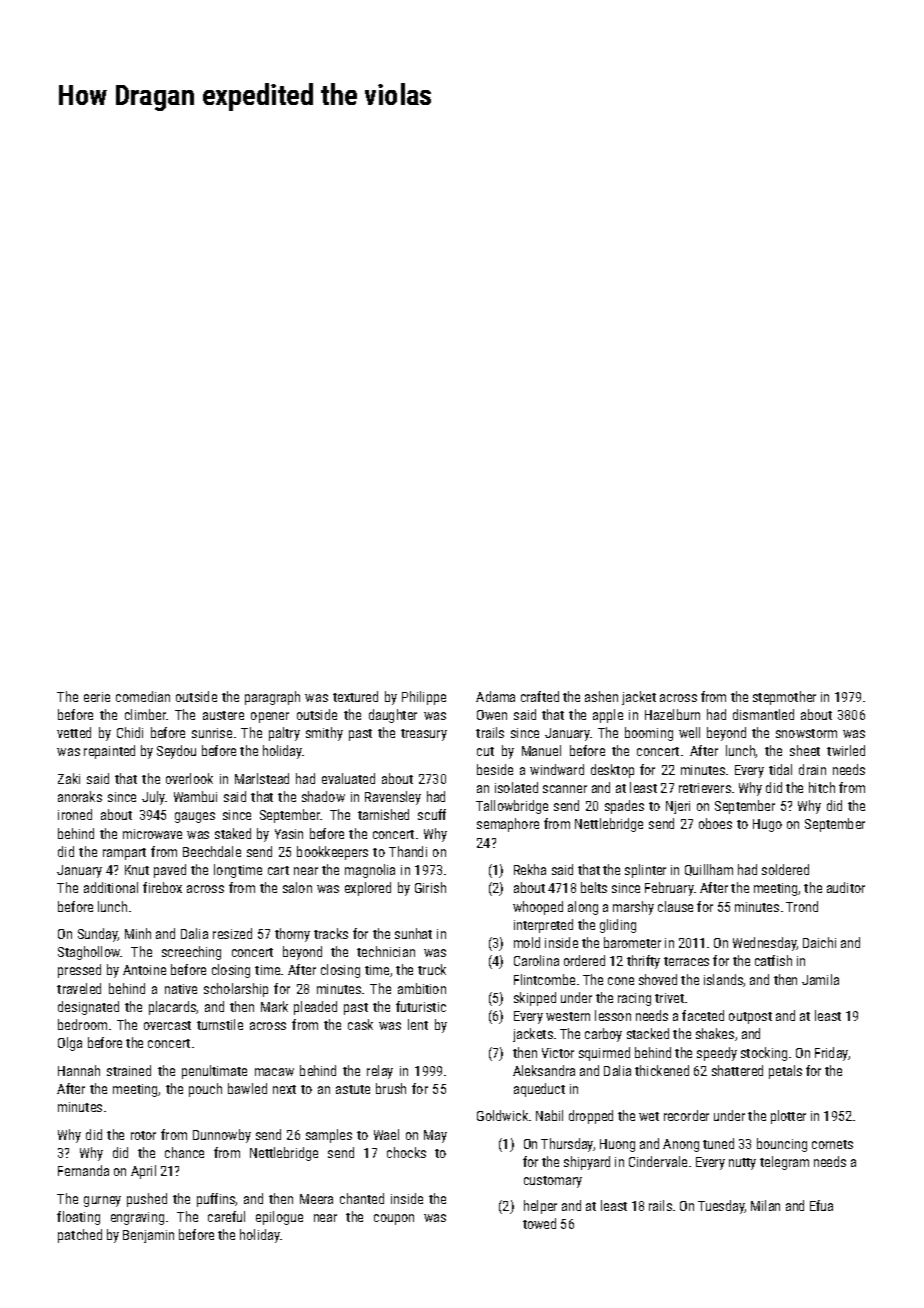 The height and width of the screenshot is (1308, 924). I want to click on stepmother, so click(784, 698).
